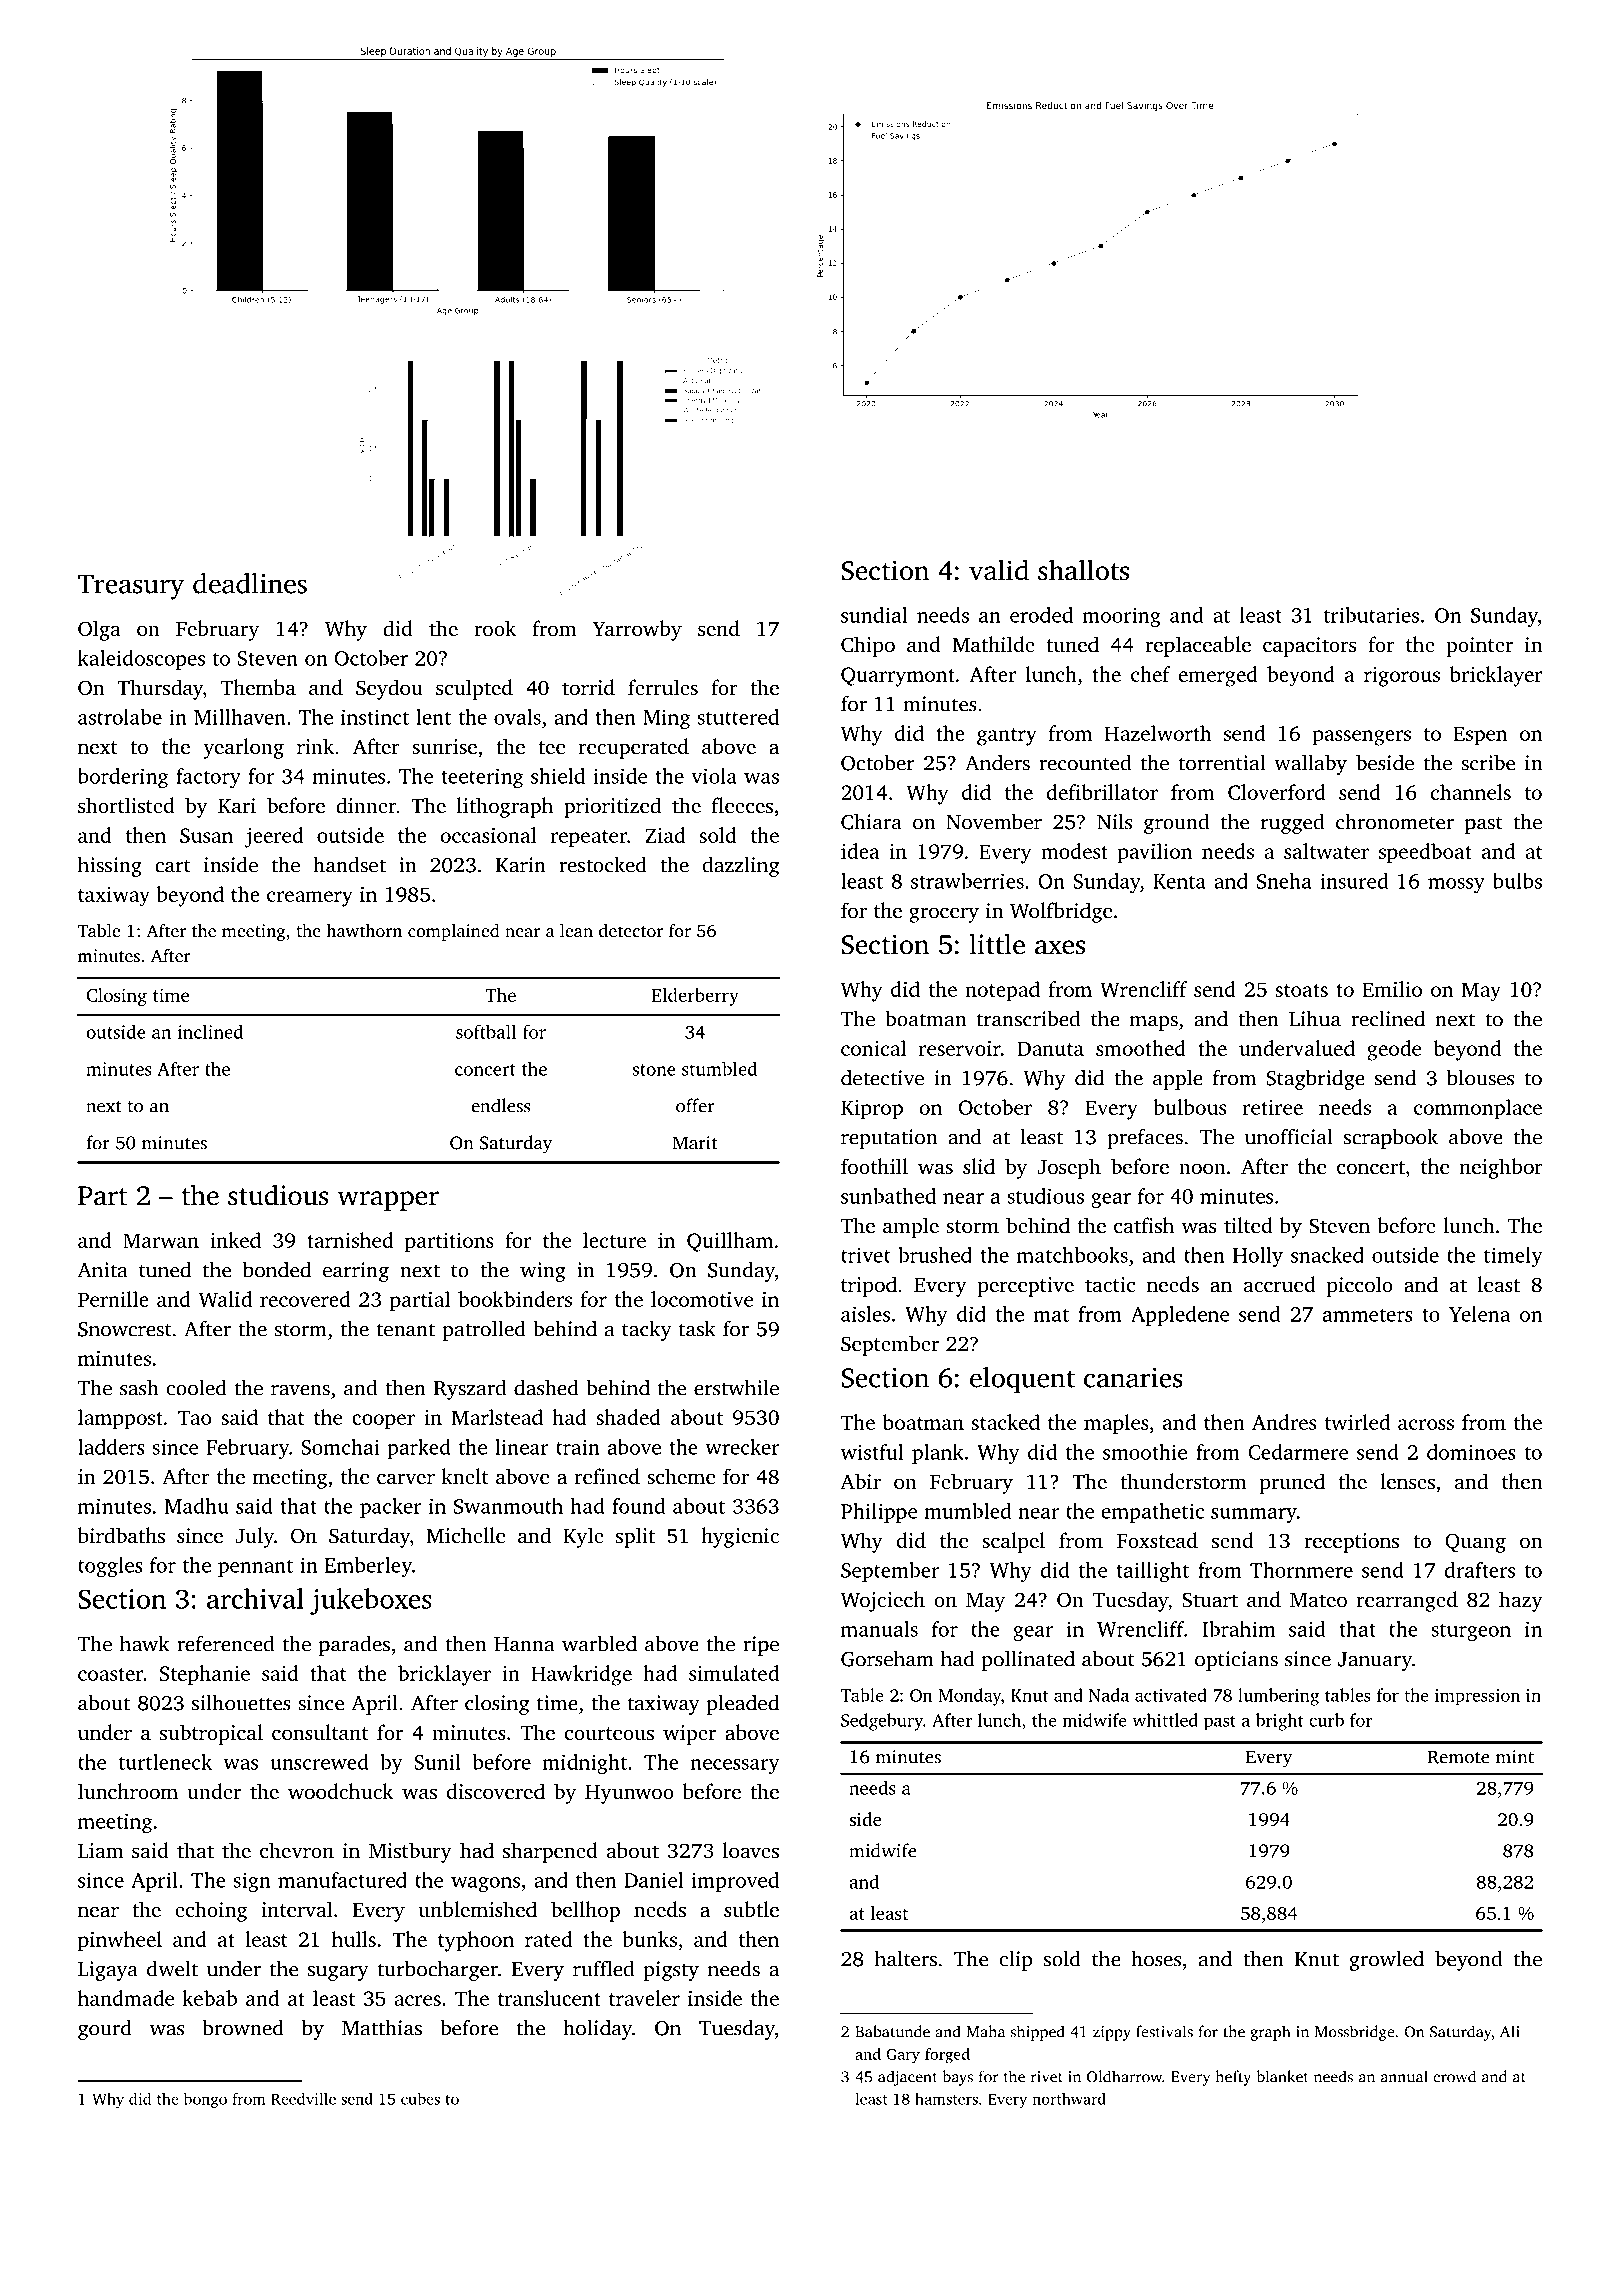  Describe the element at coordinates (1454, 2076) in the screenshot. I see `crowd` at that location.
